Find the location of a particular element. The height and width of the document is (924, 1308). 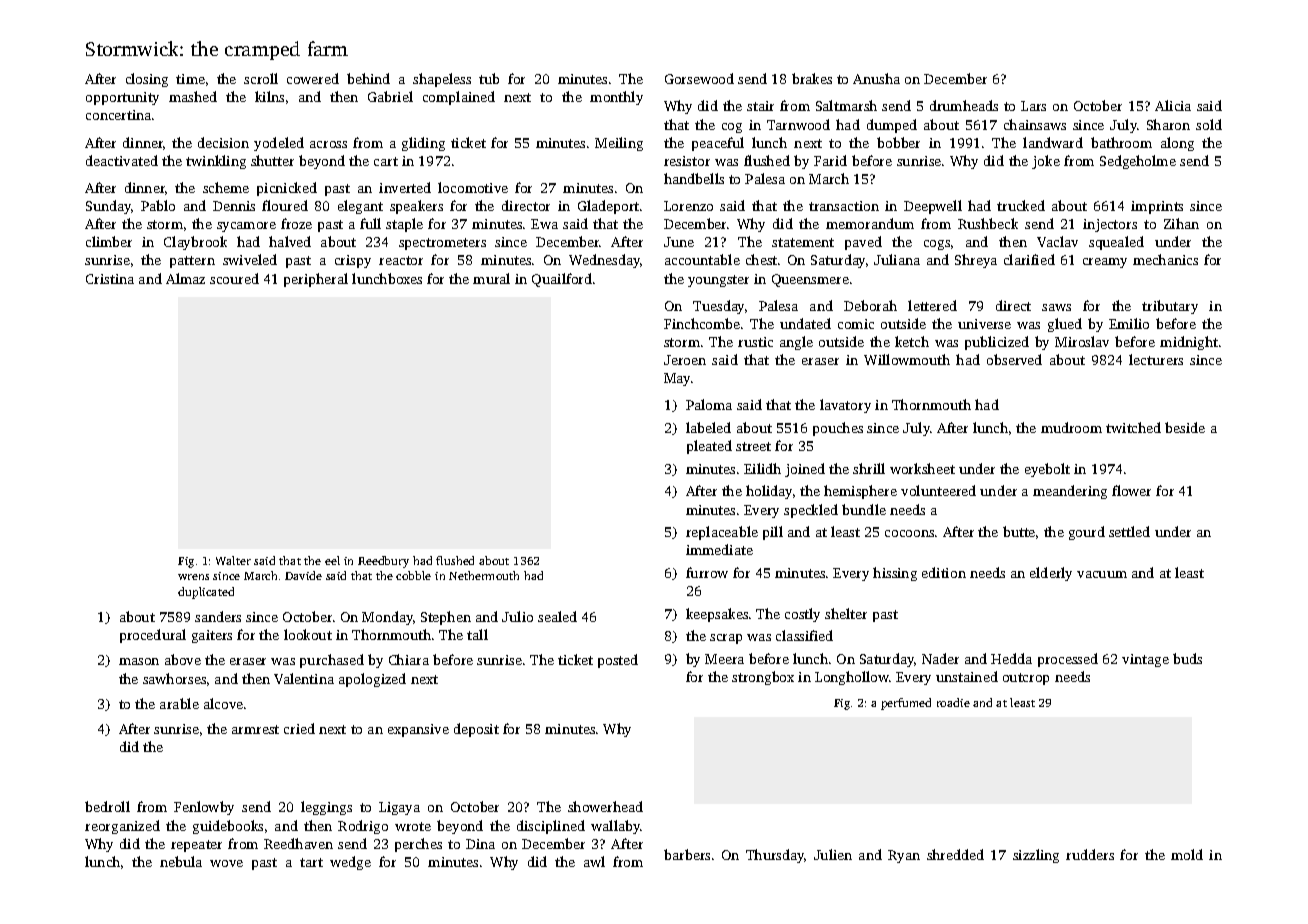

mold is located at coordinates (1187, 854).
